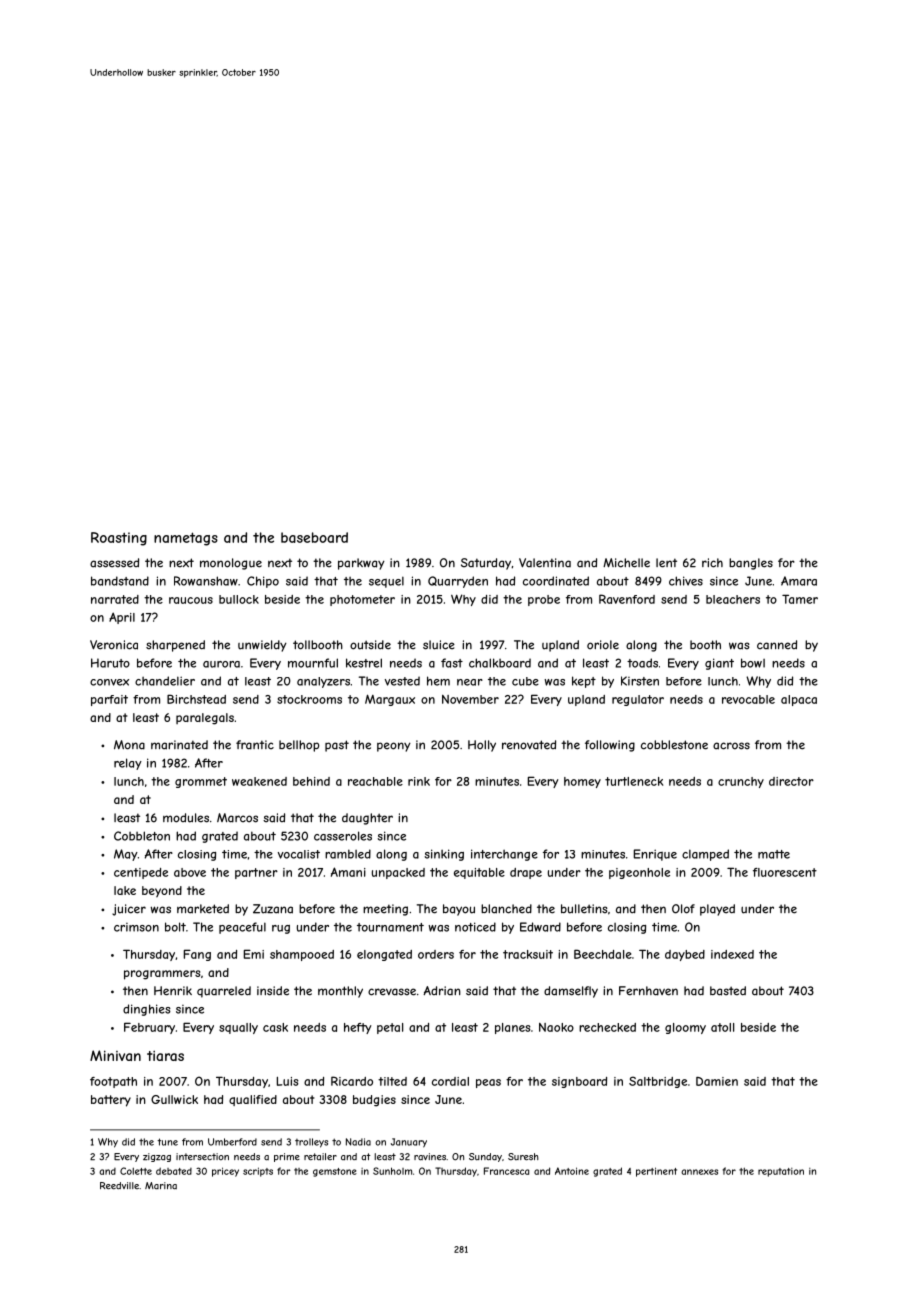  What do you see at coordinates (390, 1028) in the screenshot?
I see `petal` at bounding box center [390, 1028].
